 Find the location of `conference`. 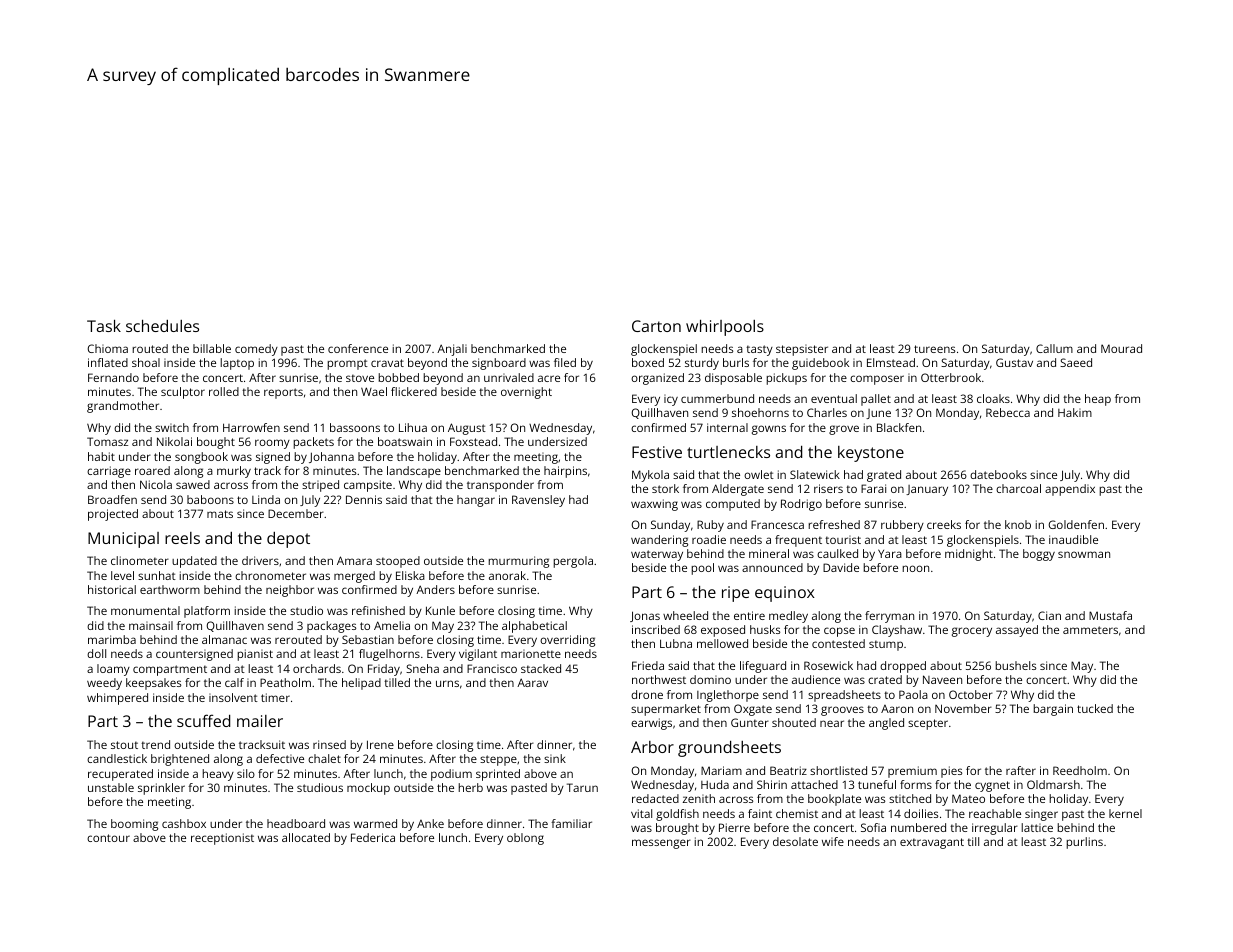

conference is located at coordinates (358, 348).
